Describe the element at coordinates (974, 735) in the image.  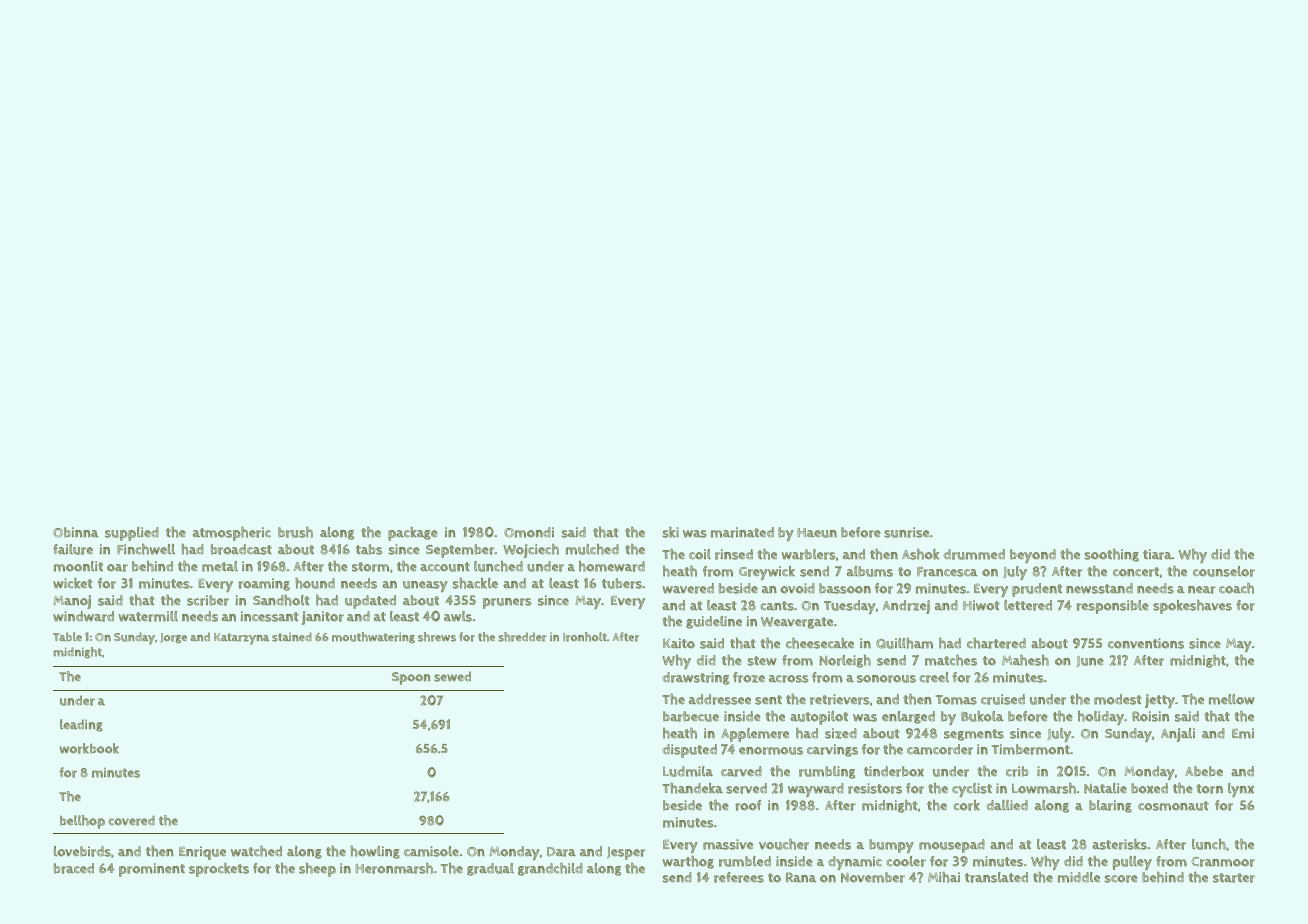
I see `segments` at that location.
